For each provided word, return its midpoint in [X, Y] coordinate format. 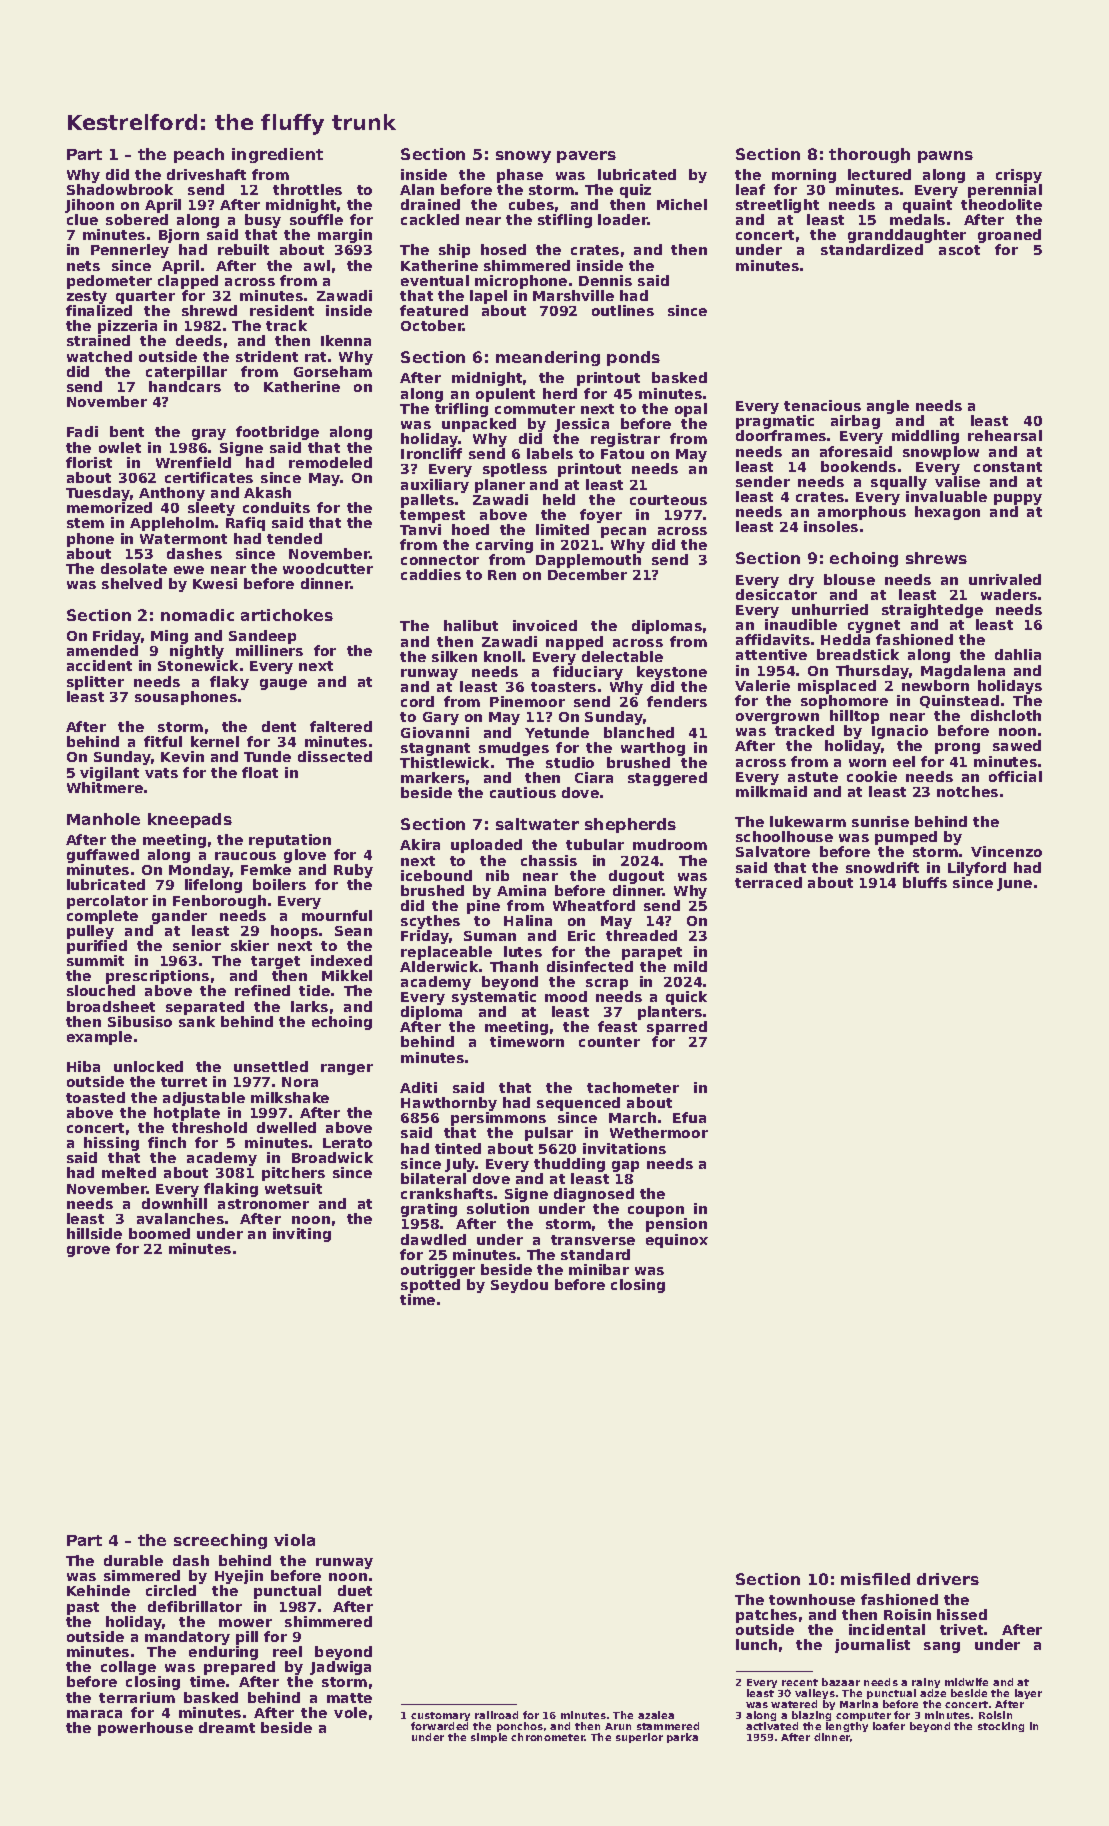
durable [133, 1560]
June [1014, 884]
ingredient [277, 155]
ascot [959, 250]
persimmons [499, 1120]
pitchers [293, 1174]
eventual [435, 280]
